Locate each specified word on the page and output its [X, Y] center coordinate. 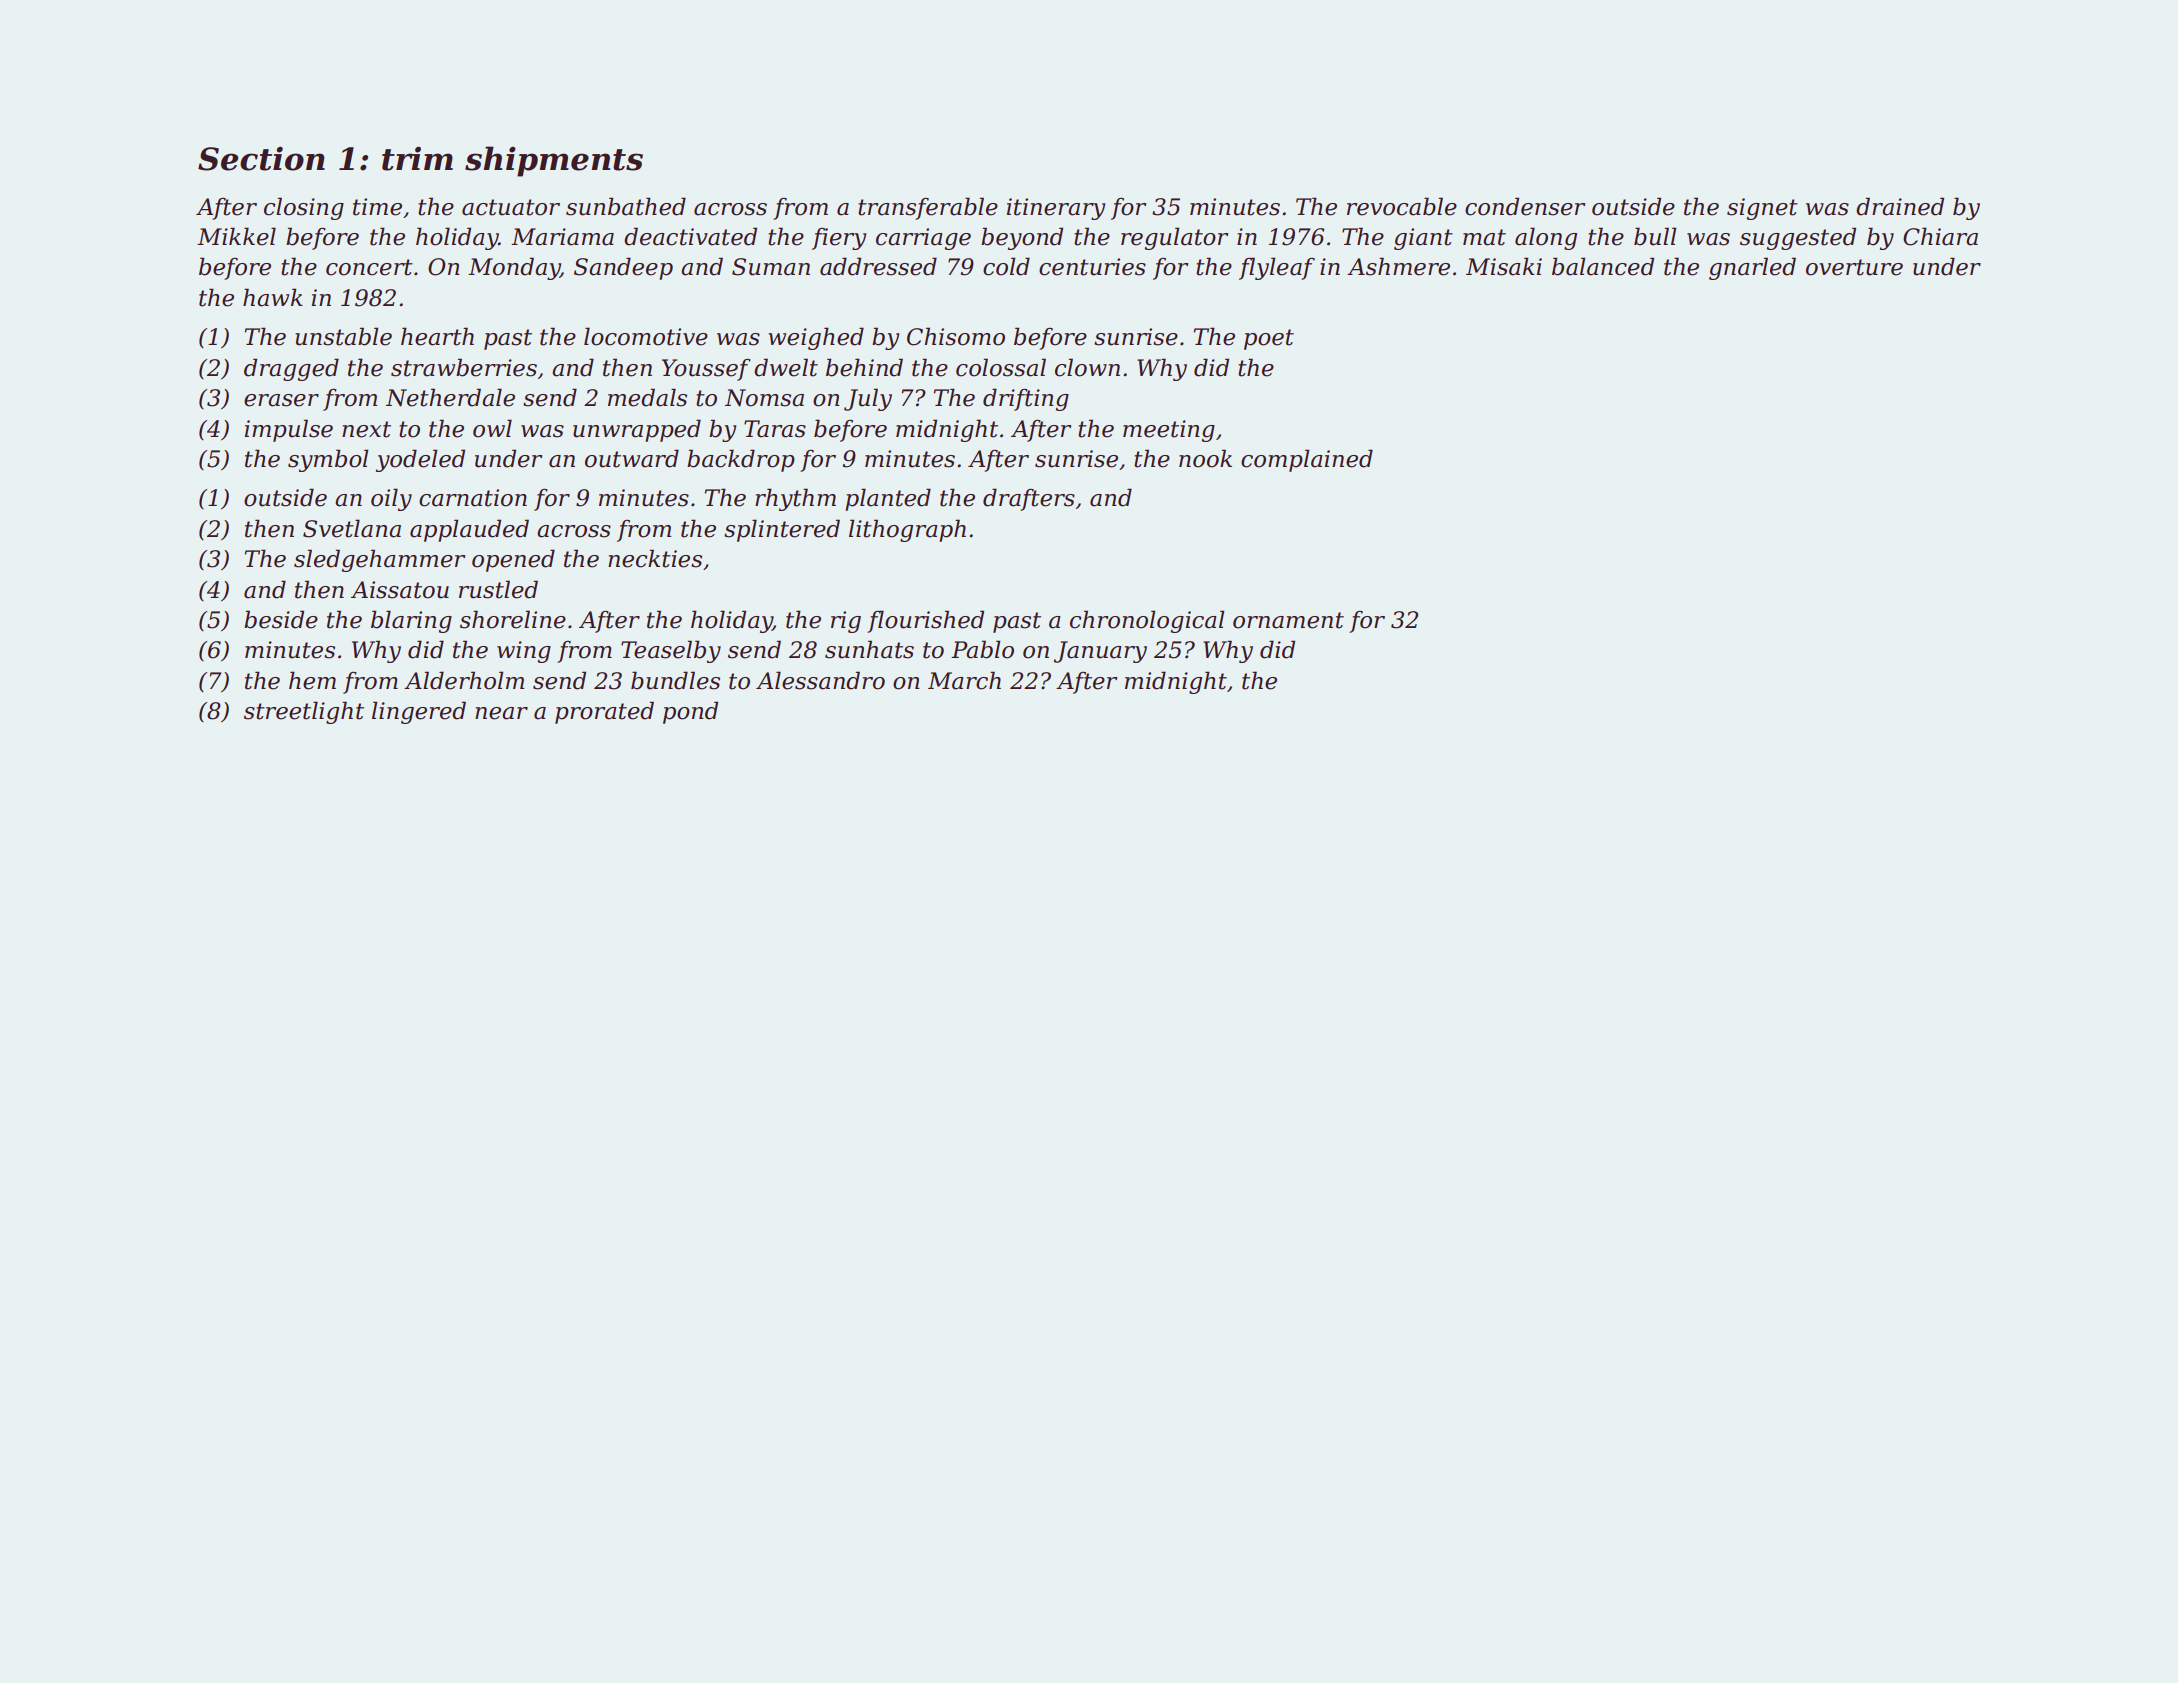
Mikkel [236, 236]
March [964, 680]
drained [1900, 206]
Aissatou [400, 590]
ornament [1288, 620]
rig [846, 622]
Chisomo [956, 336]
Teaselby [671, 651]
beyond [1022, 238]
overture [1854, 267]
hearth [437, 336]
